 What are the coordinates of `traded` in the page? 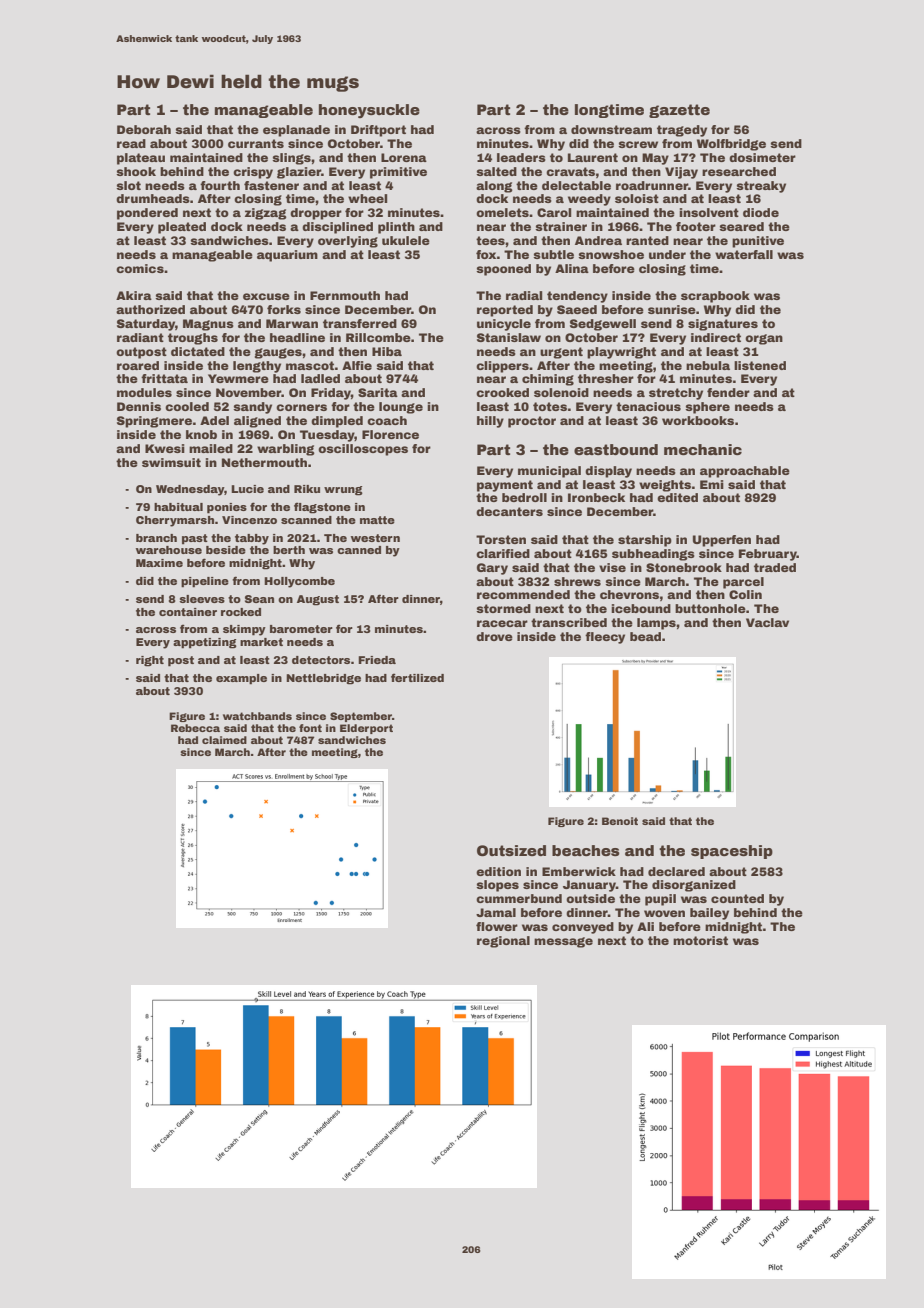 It's located at (775, 567).
